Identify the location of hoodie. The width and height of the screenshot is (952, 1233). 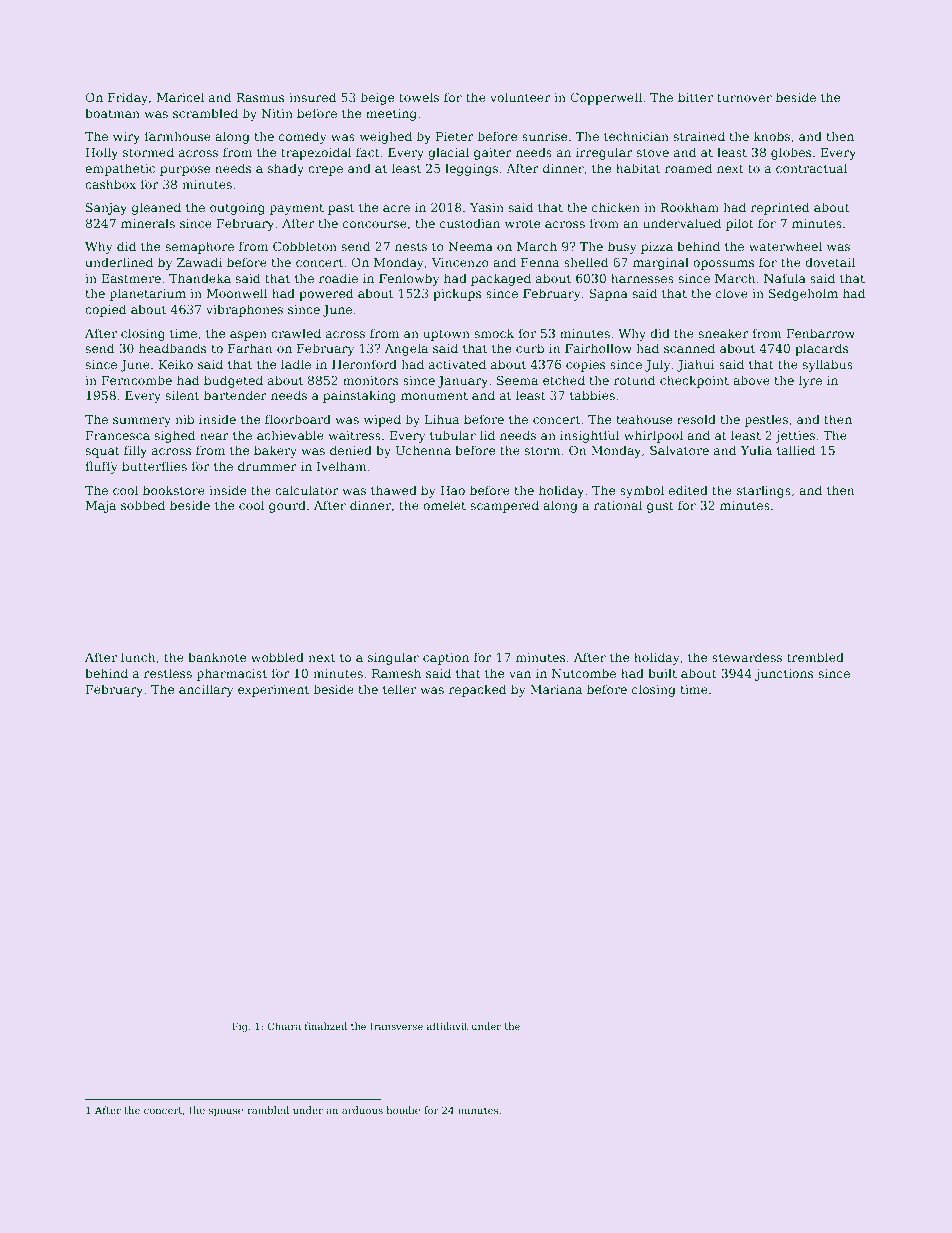
(403, 1110).
